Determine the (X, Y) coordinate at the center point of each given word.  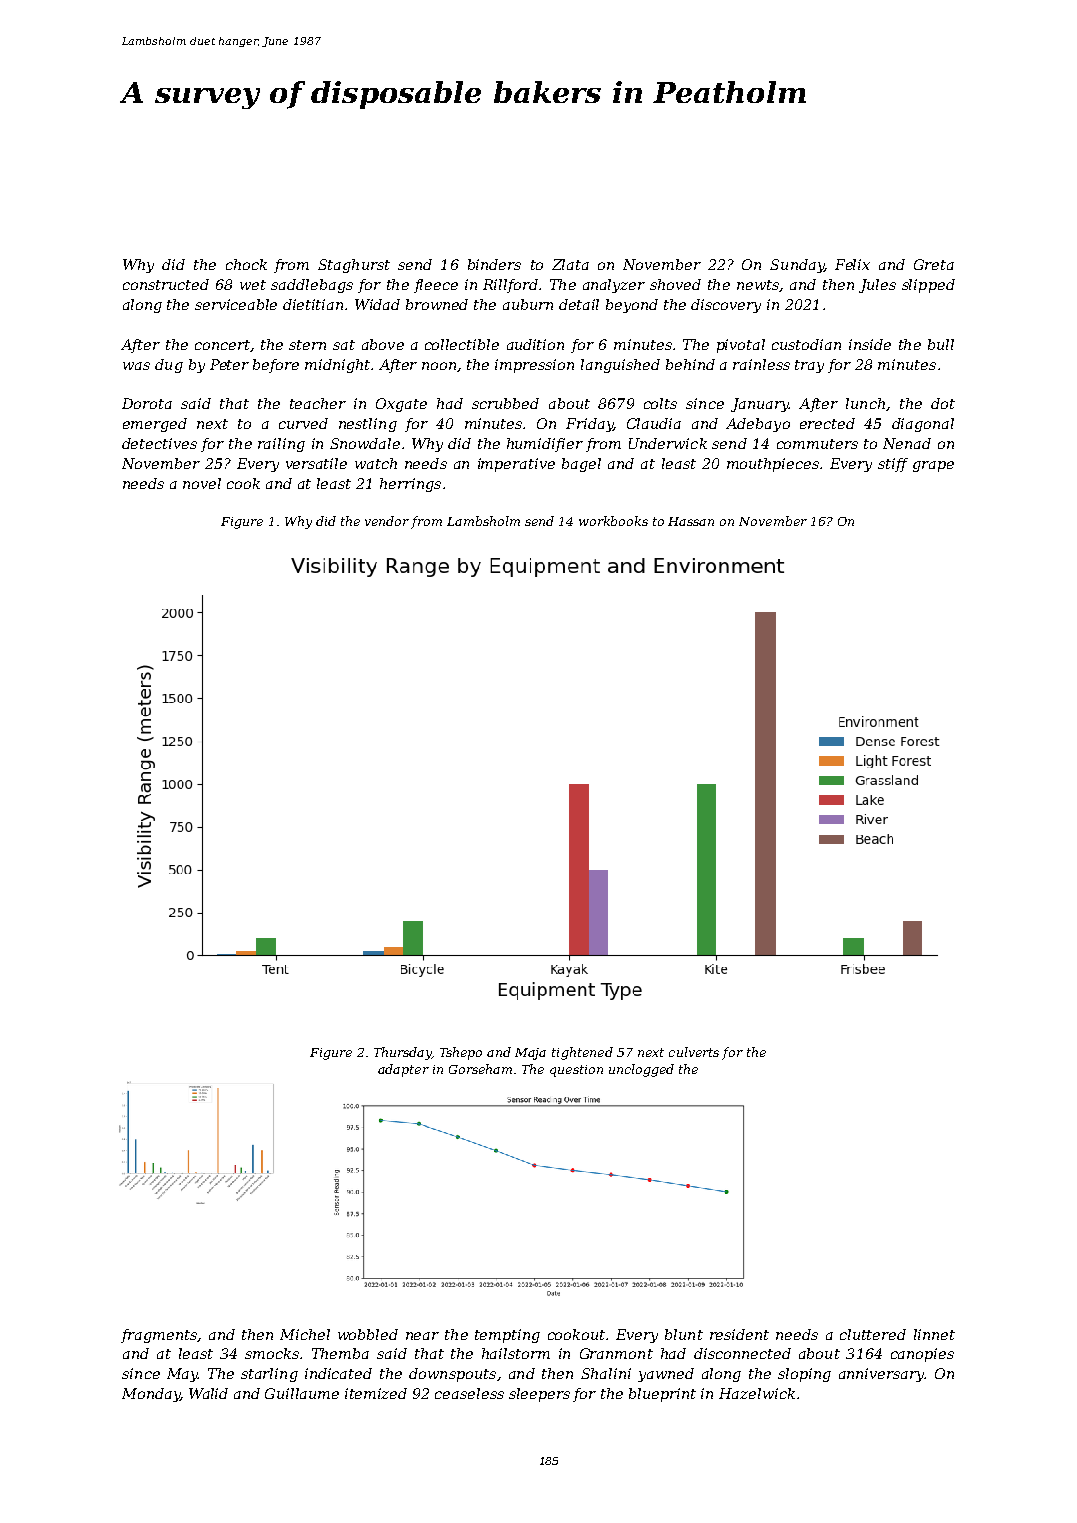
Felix (852, 264)
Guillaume (302, 1393)
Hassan (691, 521)
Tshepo (461, 1053)
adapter (403, 1070)
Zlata (570, 264)
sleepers (539, 1395)
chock (246, 264)
